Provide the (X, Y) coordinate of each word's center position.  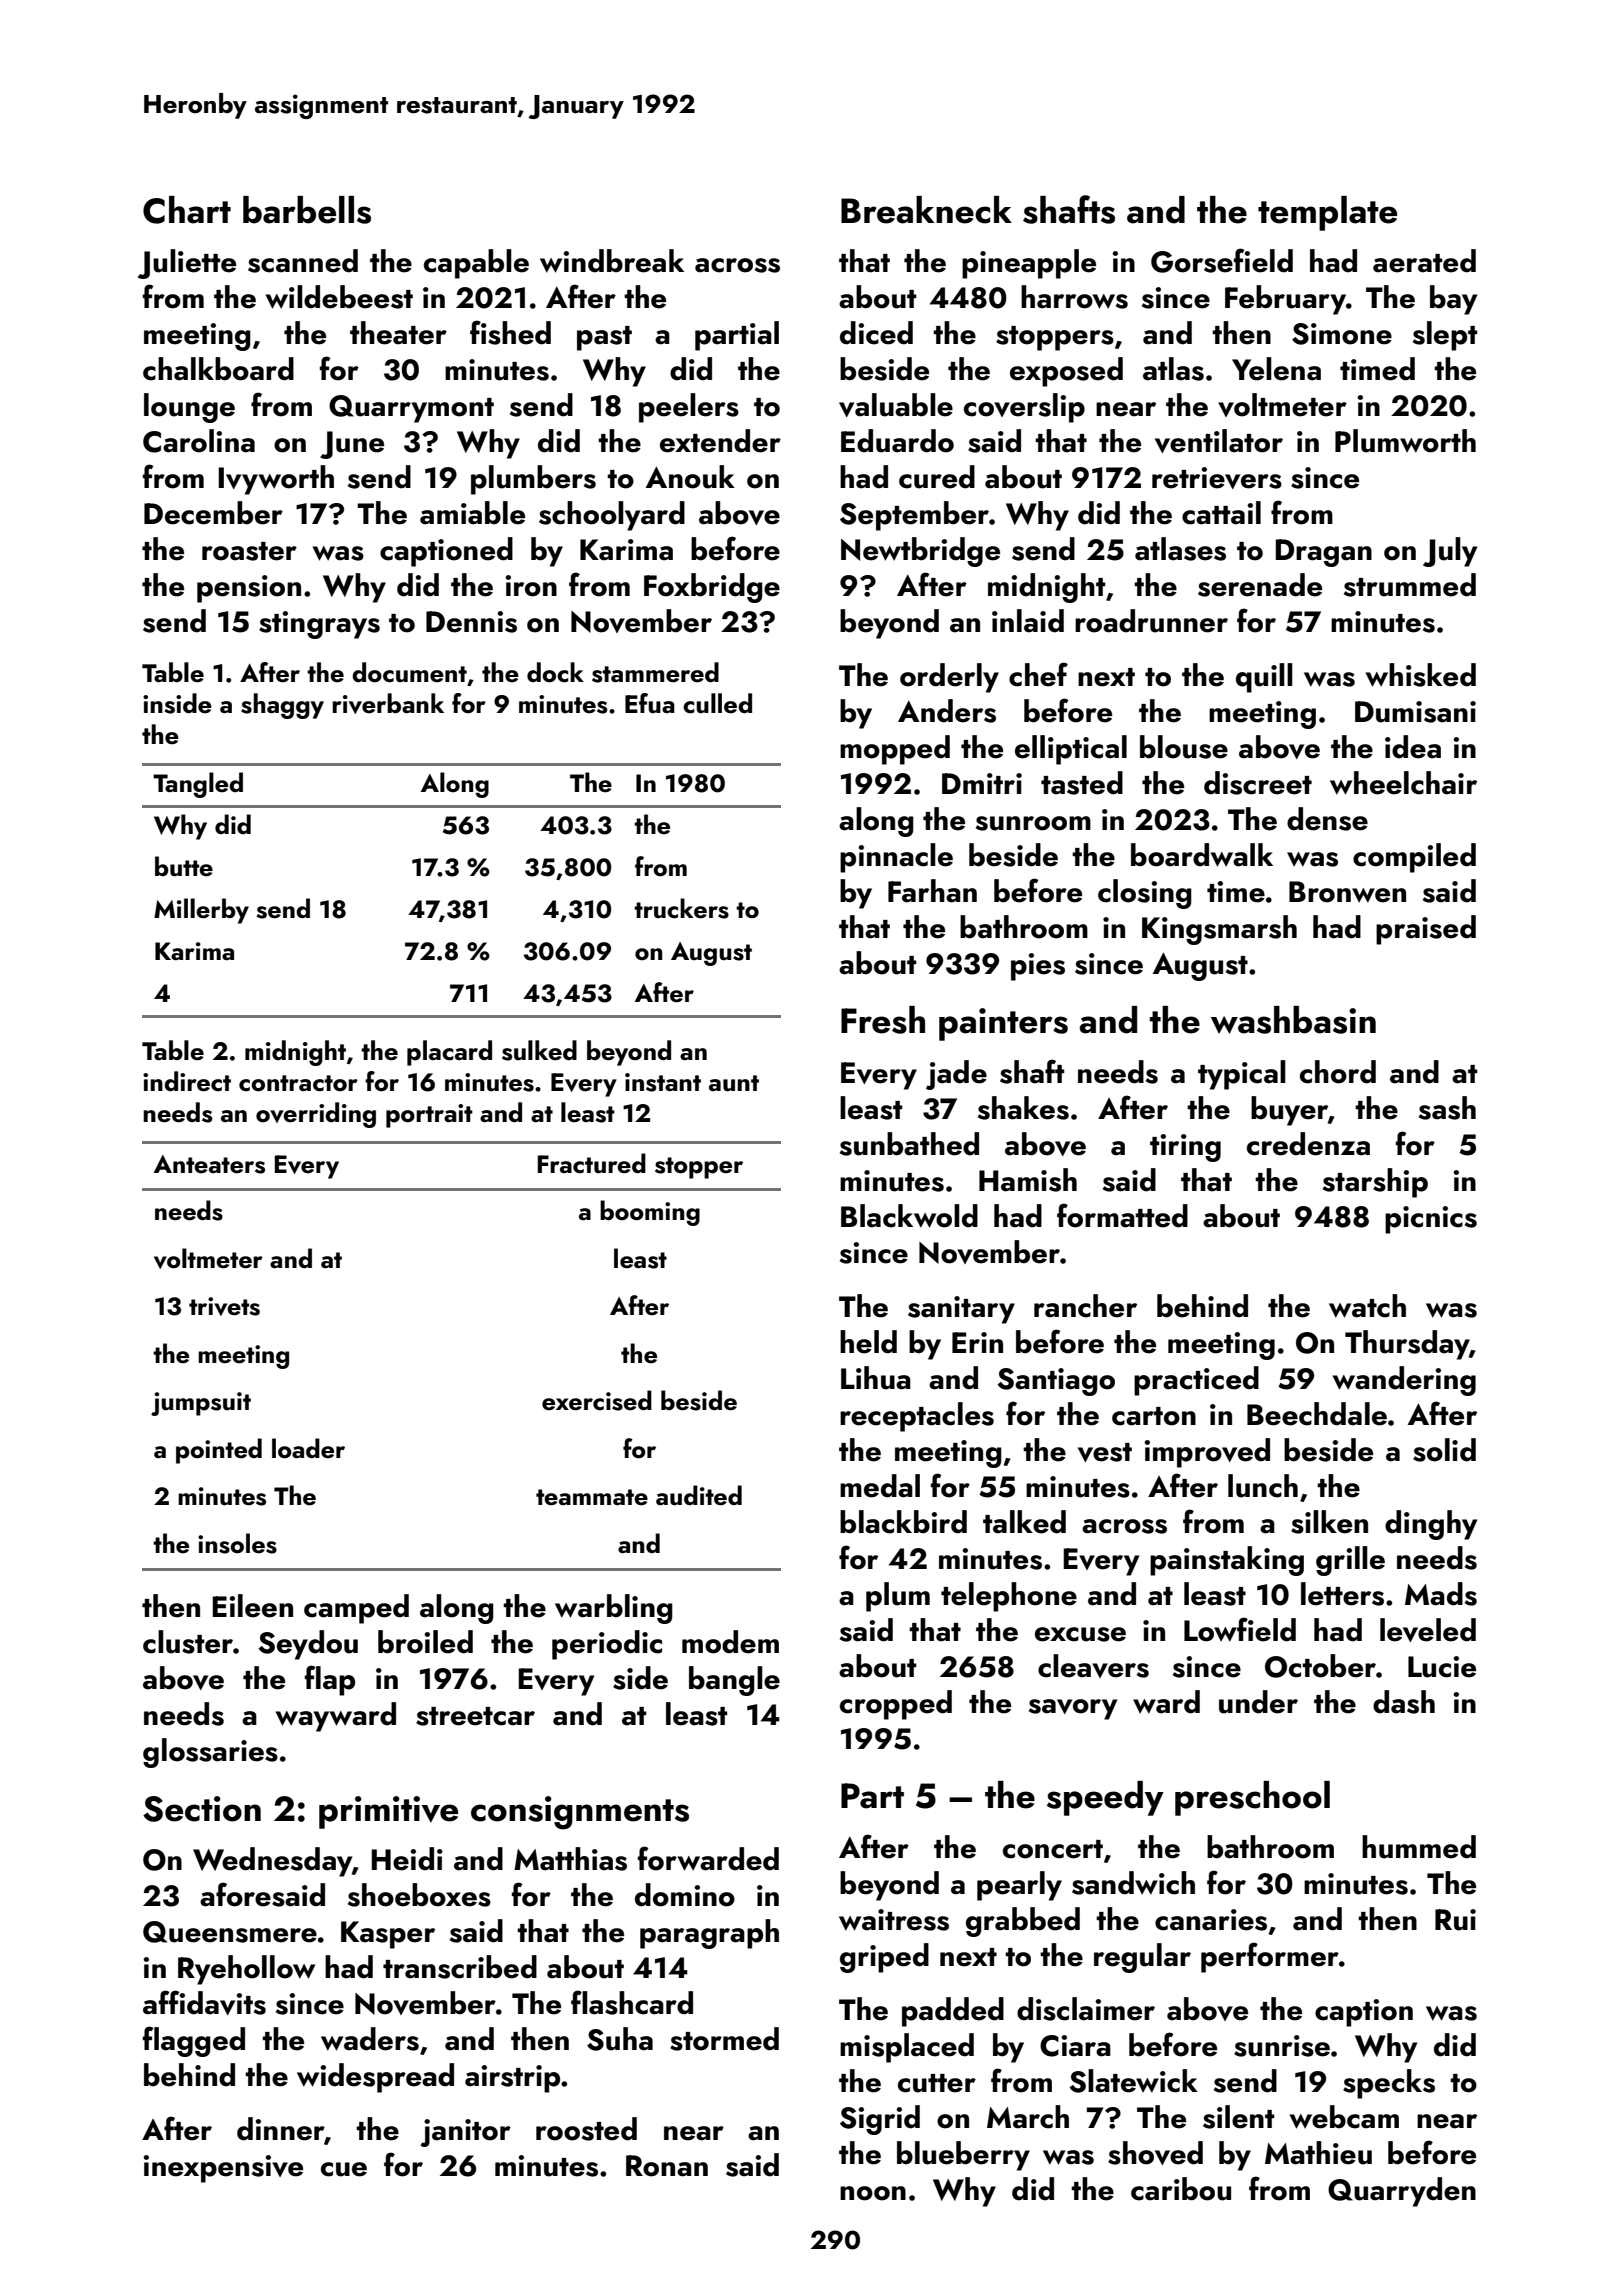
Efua (650, 703)
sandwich (1133, 1883)
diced (876, 333)
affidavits (204, 2002)
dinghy (1431, 1525)
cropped (896, 1705)
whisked (1421, 675)
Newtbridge (920, 552)
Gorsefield (1222, 260)
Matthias (570, 1859)
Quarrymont (411, 409)
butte (184, 866)
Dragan (1323, 553)
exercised (597, 1400)
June (352, 445)
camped (356, 1609)
